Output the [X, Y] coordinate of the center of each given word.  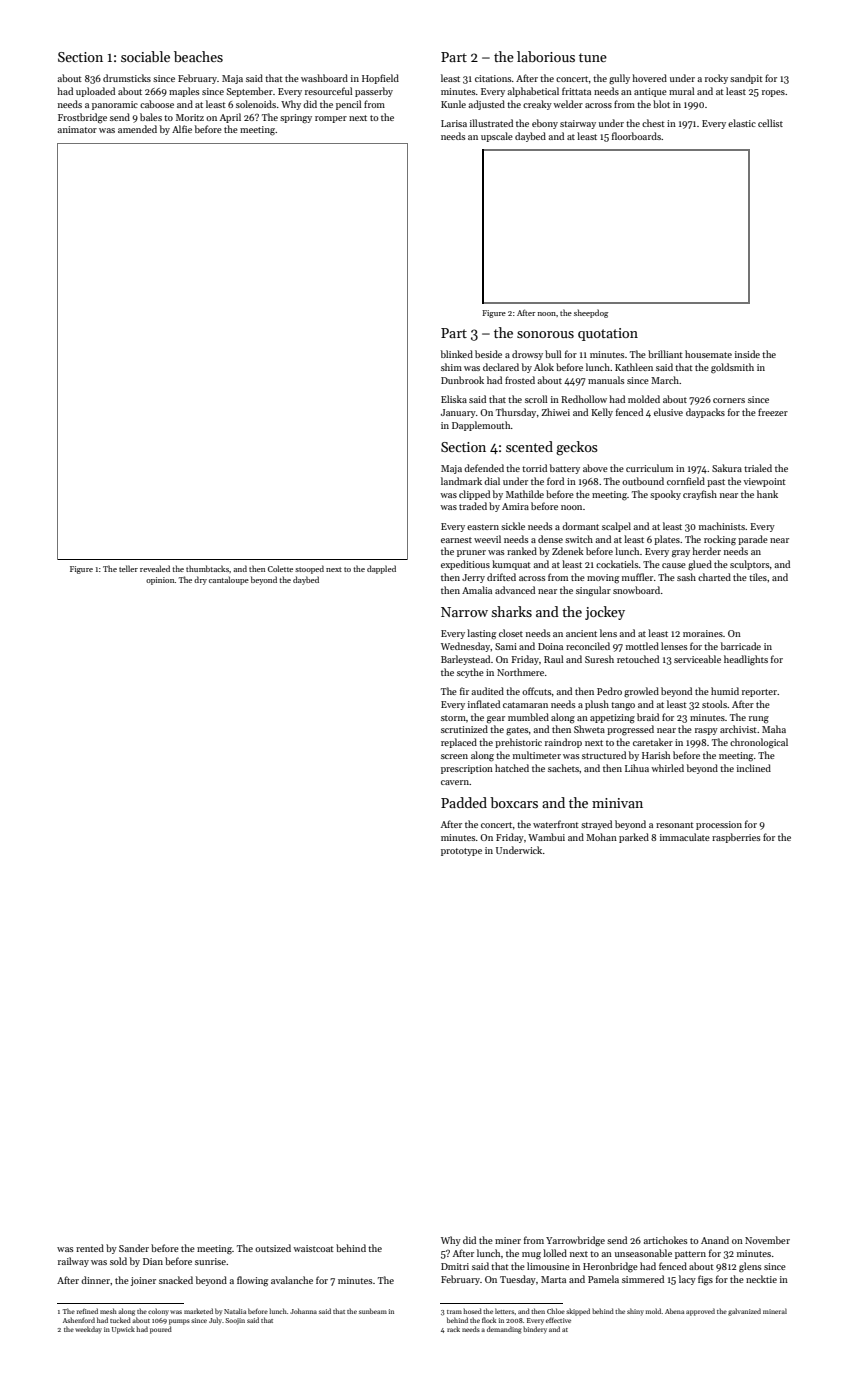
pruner [471, 553]
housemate [708, 354]
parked [634, 838]
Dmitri [455, 1266]
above [595, 468]
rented [90, 1248]
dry [200, 580]
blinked [457, 354]
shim [451, 367]
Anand [715, 1240]
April [230, 118]
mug [531, 1256]
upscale [497, 137]
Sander [134, 1248]
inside [747, 354]
